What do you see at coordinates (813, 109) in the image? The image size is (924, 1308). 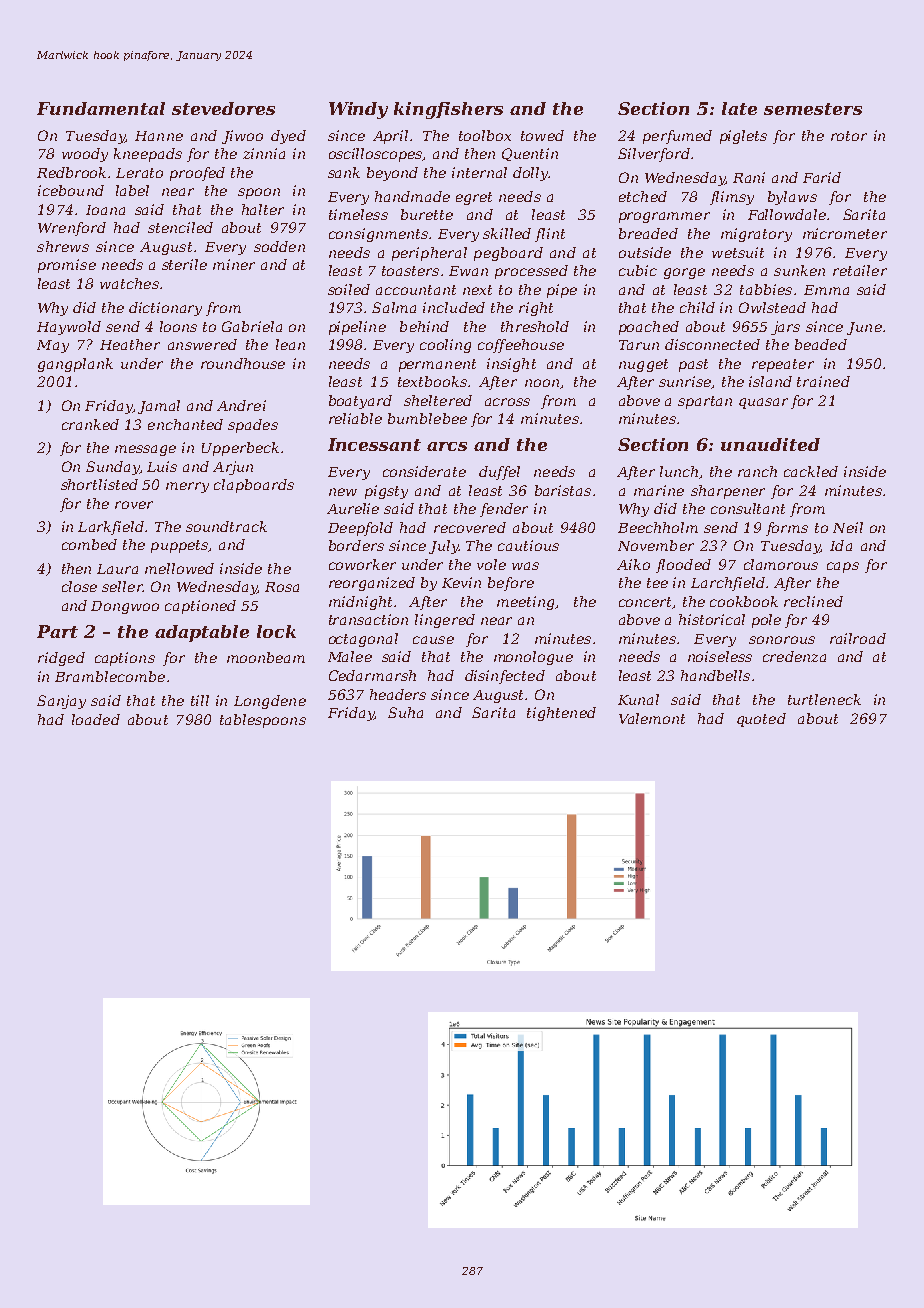 I see `semesters` at bounding box center [813, 109].
